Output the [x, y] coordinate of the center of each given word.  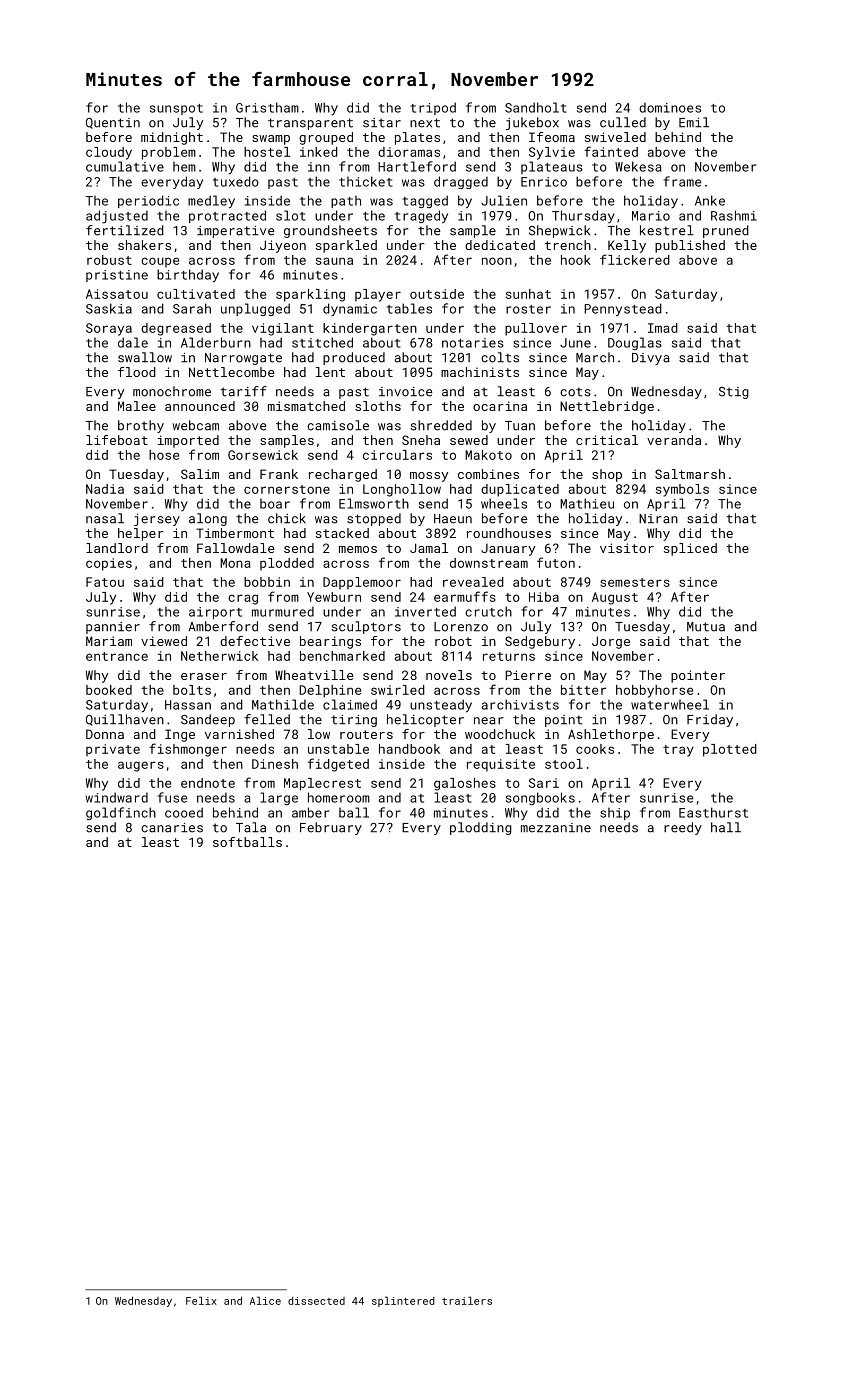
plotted [730, 750]
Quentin [113, 123]
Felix [201, 1300]
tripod [433, 108]
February [331, 828]
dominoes [670, 107]
